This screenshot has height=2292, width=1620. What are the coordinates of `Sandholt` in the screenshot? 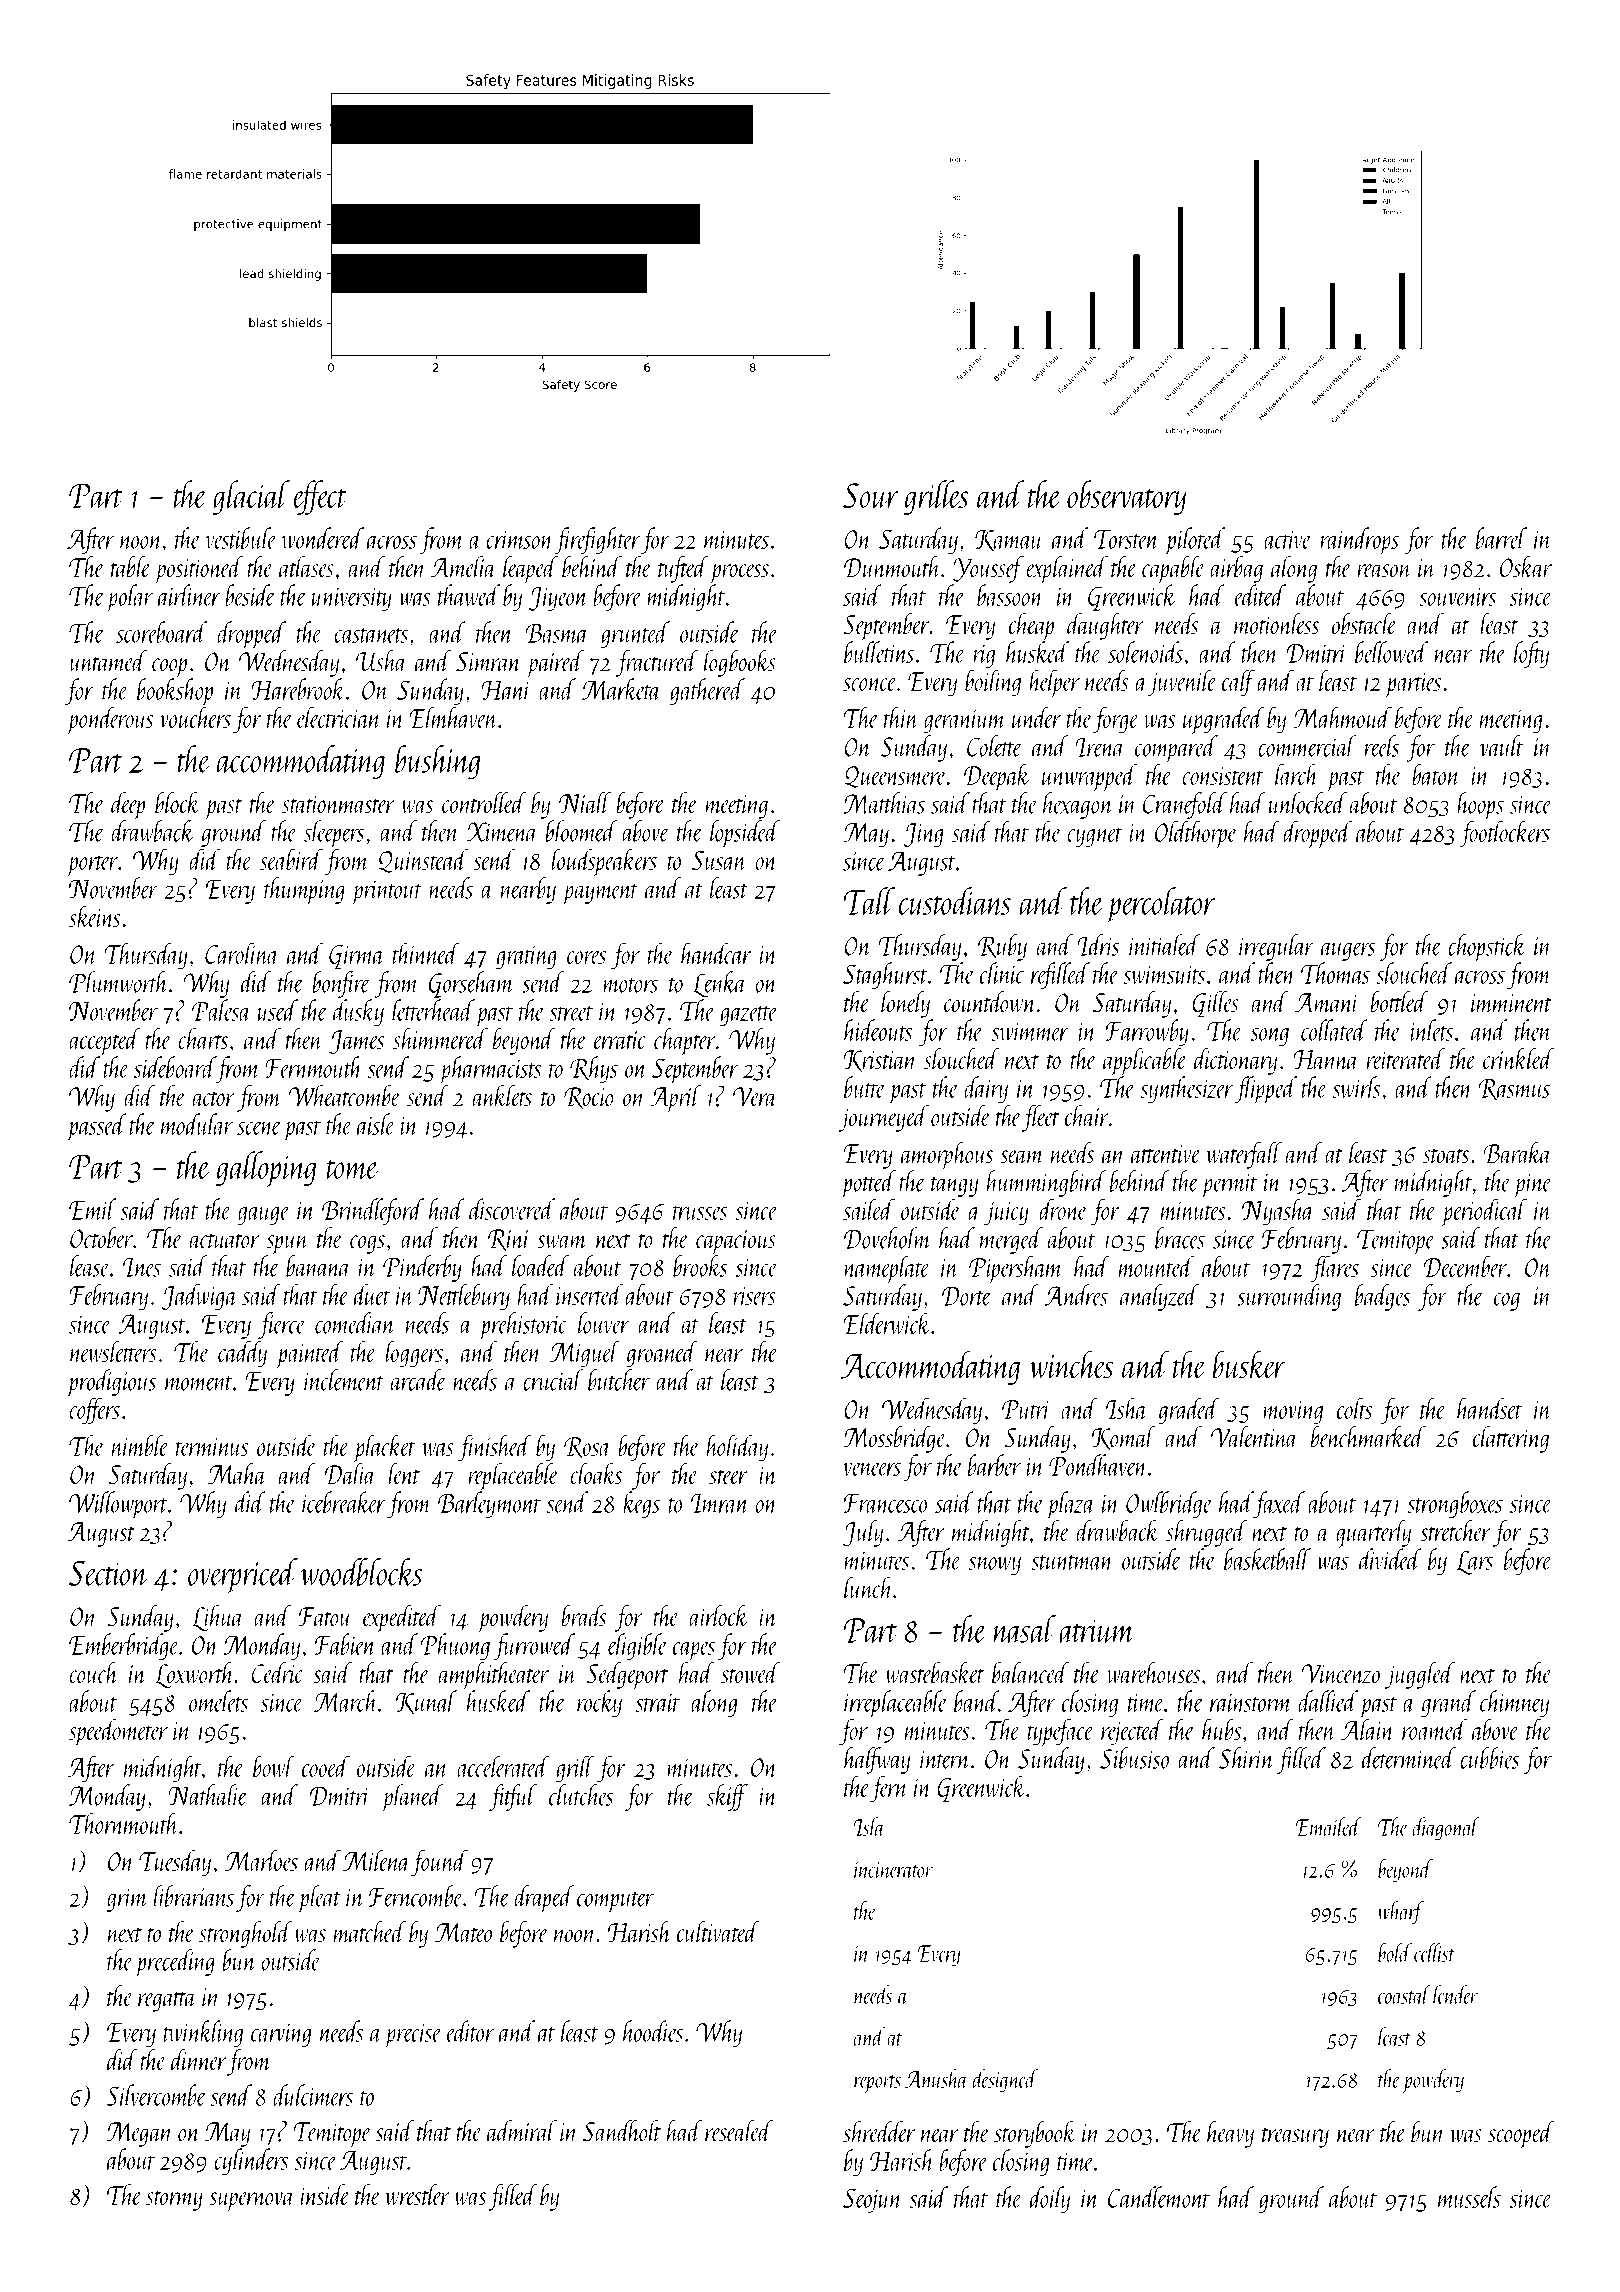 It's located at (622, 2131).
